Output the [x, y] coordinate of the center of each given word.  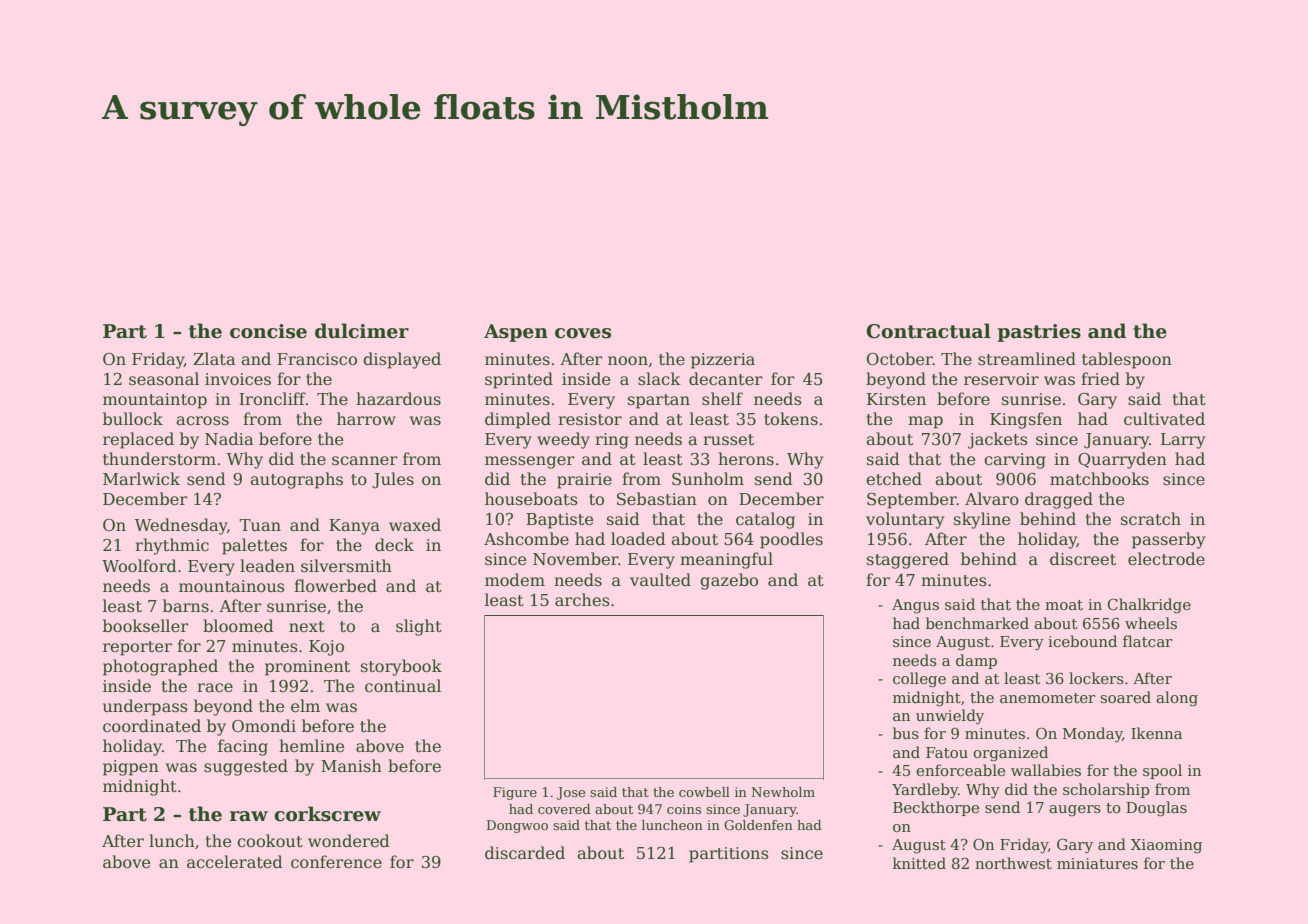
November [576, 559]
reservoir [1001, 379]
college [919, 680]
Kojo [326, 648]
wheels [1151, 623]
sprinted [519, 380]
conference [336, 862]
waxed [415, 525]
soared [1125, 697]
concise [268, 331]
